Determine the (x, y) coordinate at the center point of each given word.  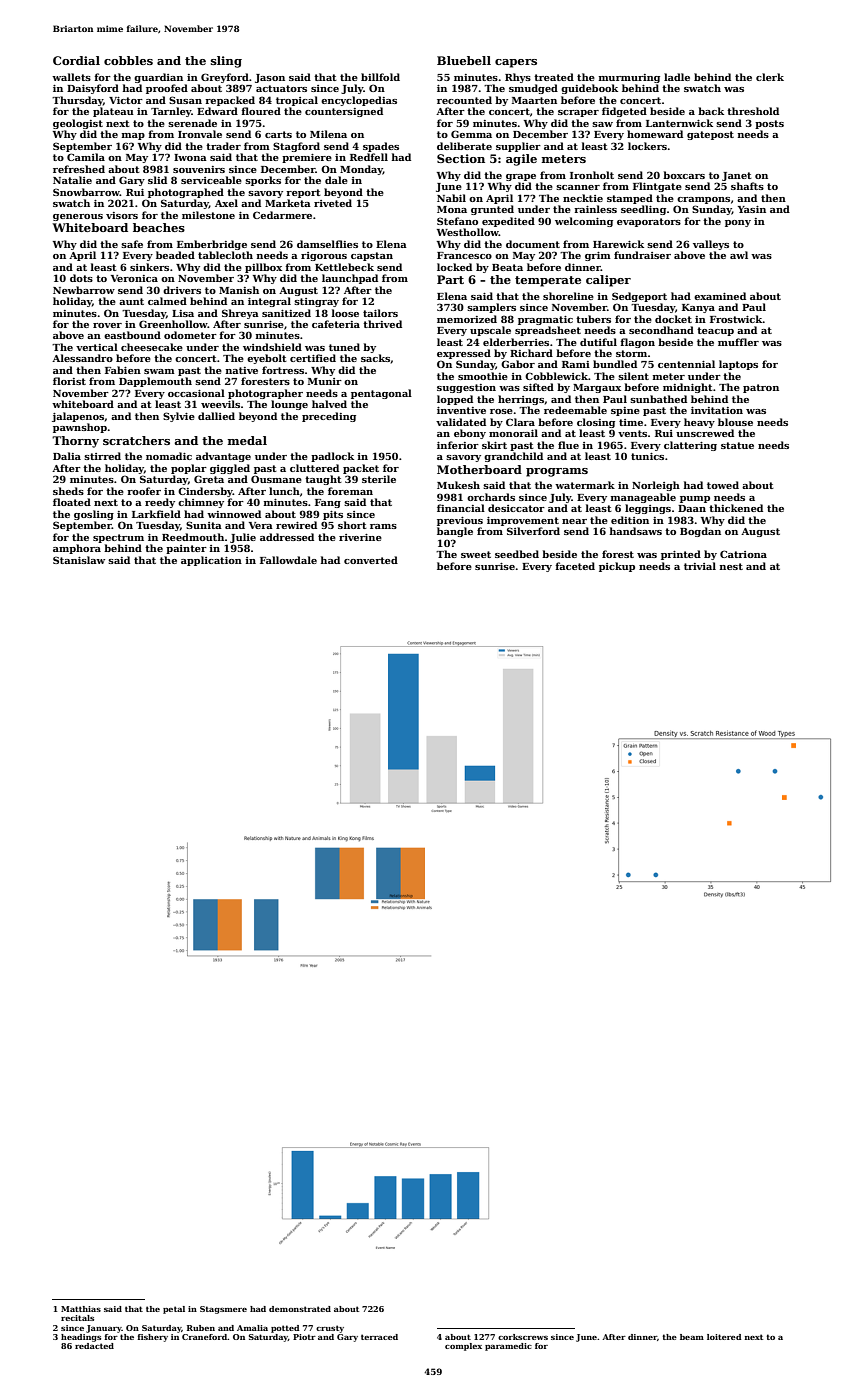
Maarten (534, 100)
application (211, 561)
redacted (94, 1346)
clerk (770, 77)
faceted (575, 566)
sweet (476, 554)
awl (739, 255)
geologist (78, 124)
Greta (209, 479)
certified (313, 358)
